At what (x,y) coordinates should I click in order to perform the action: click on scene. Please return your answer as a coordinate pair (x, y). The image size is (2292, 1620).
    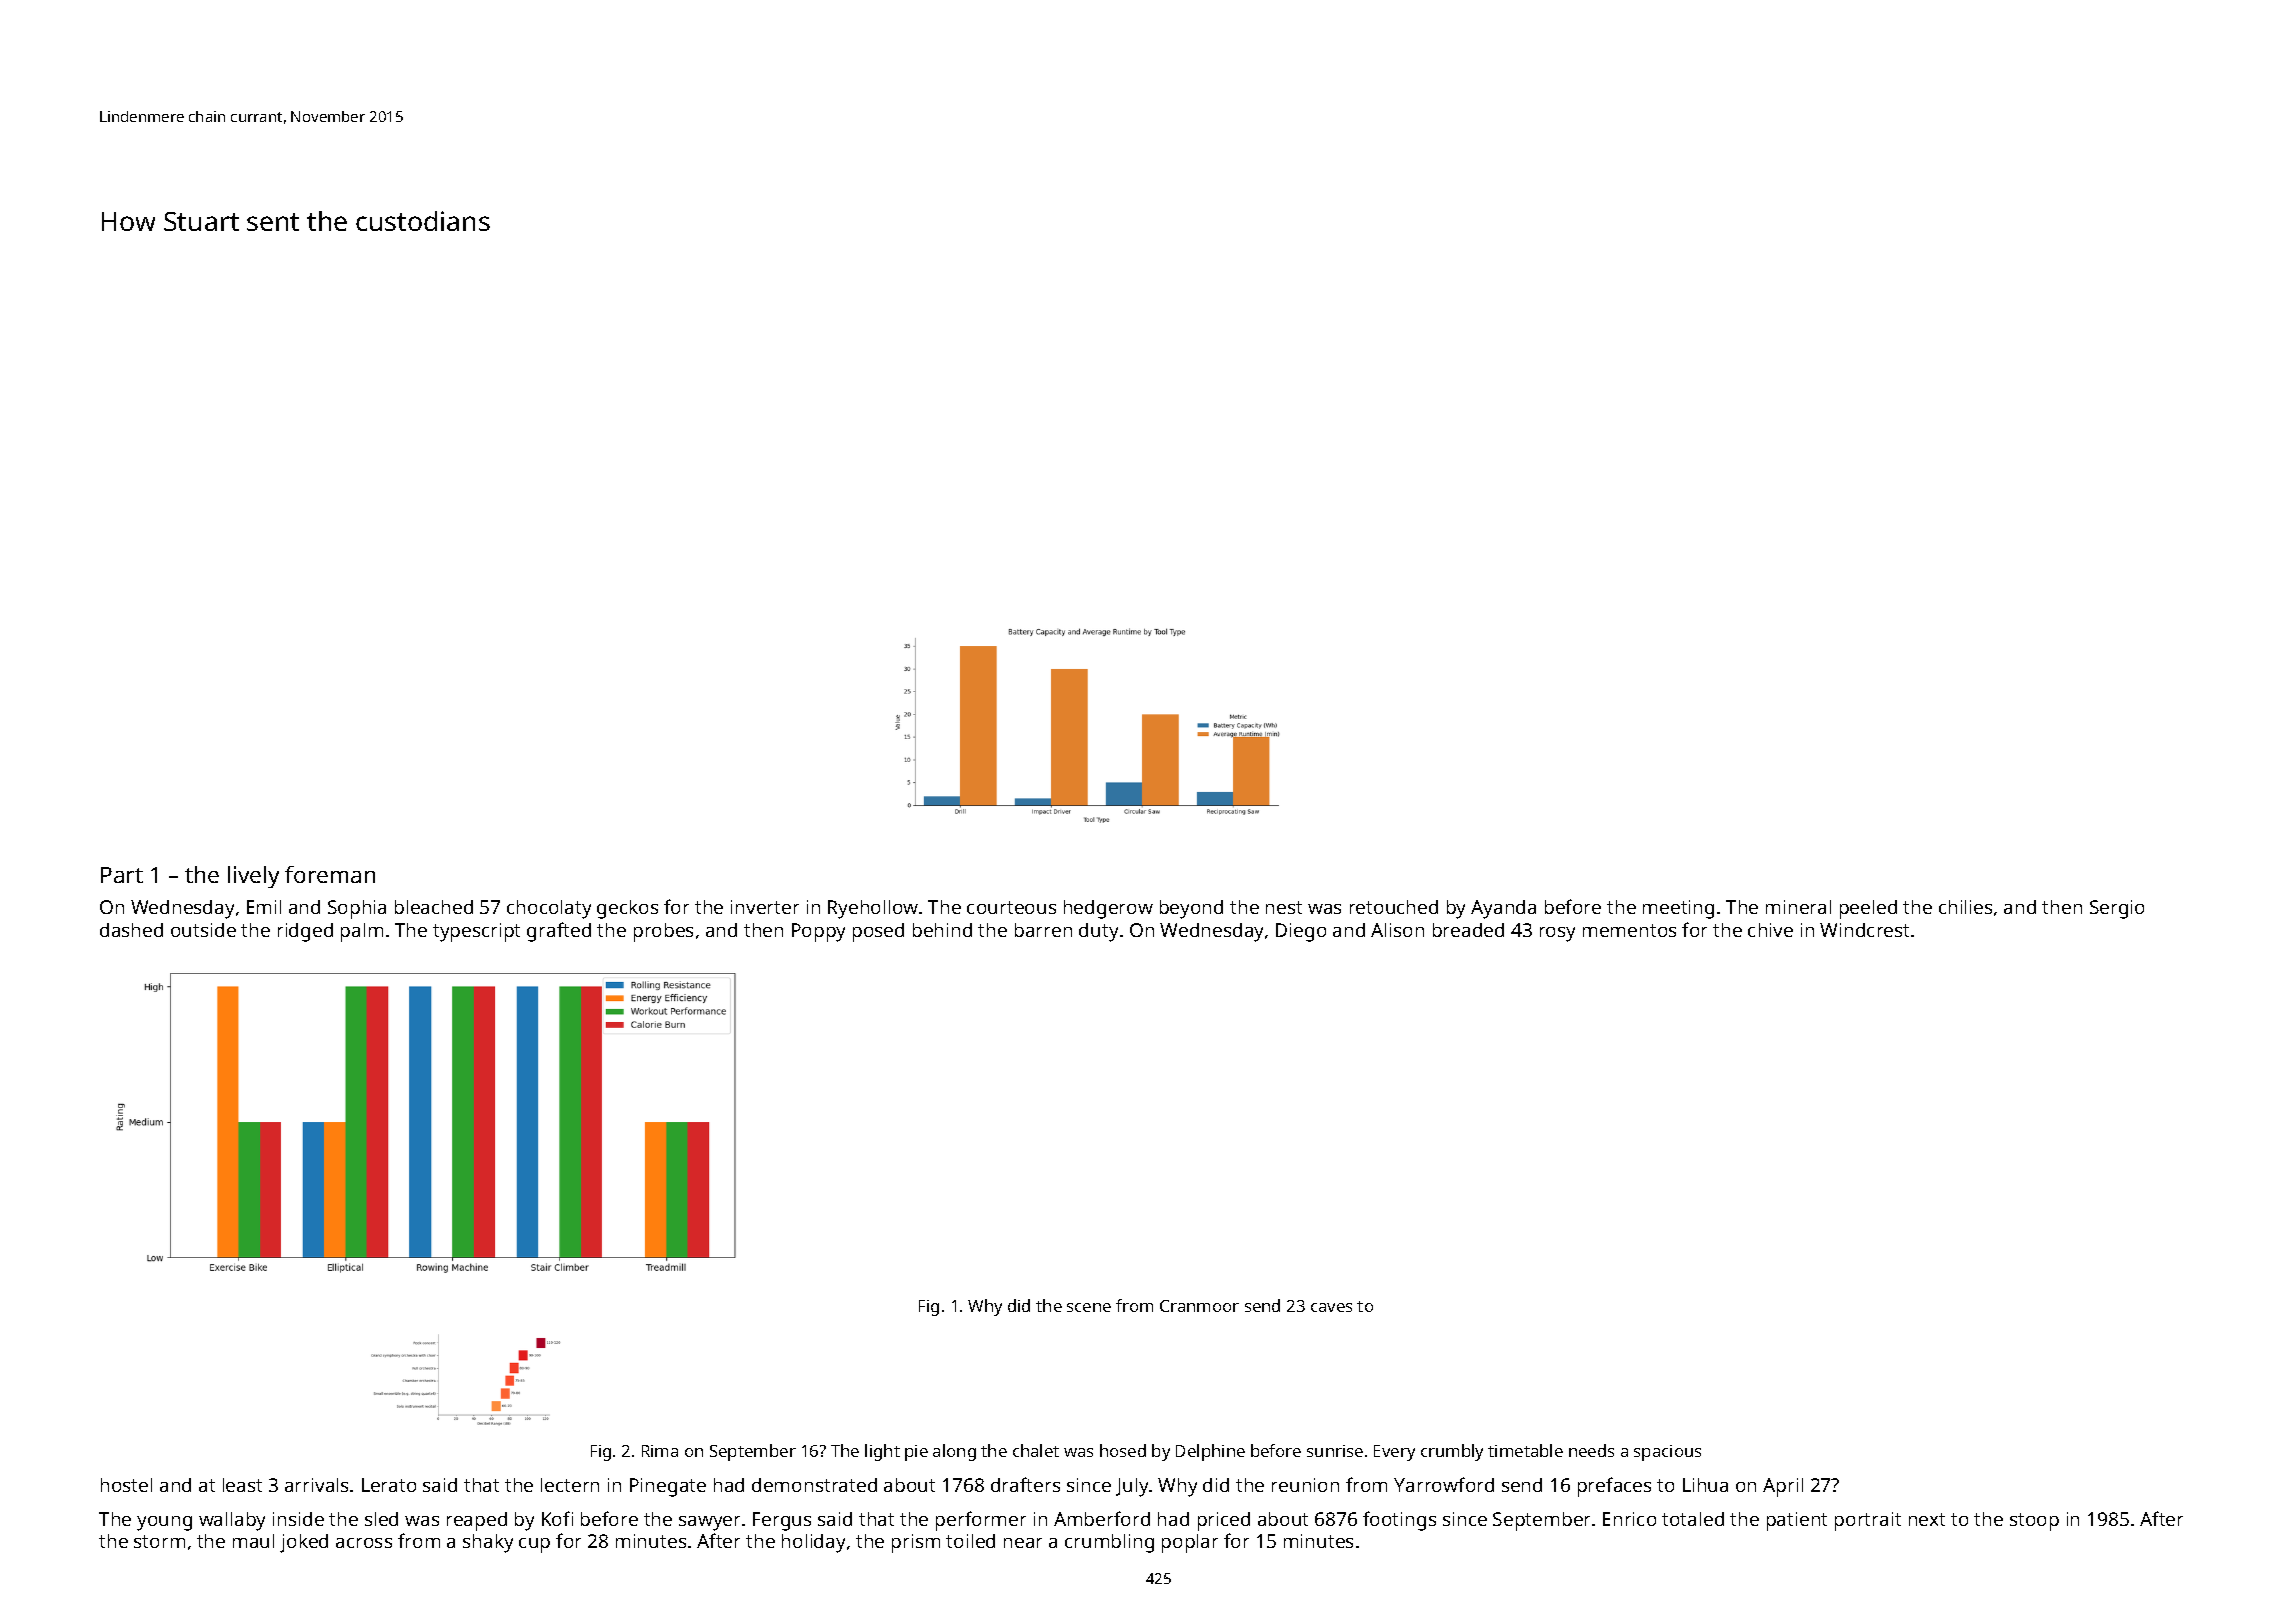
    Looking at the image, I should click on (1089, 1307).
